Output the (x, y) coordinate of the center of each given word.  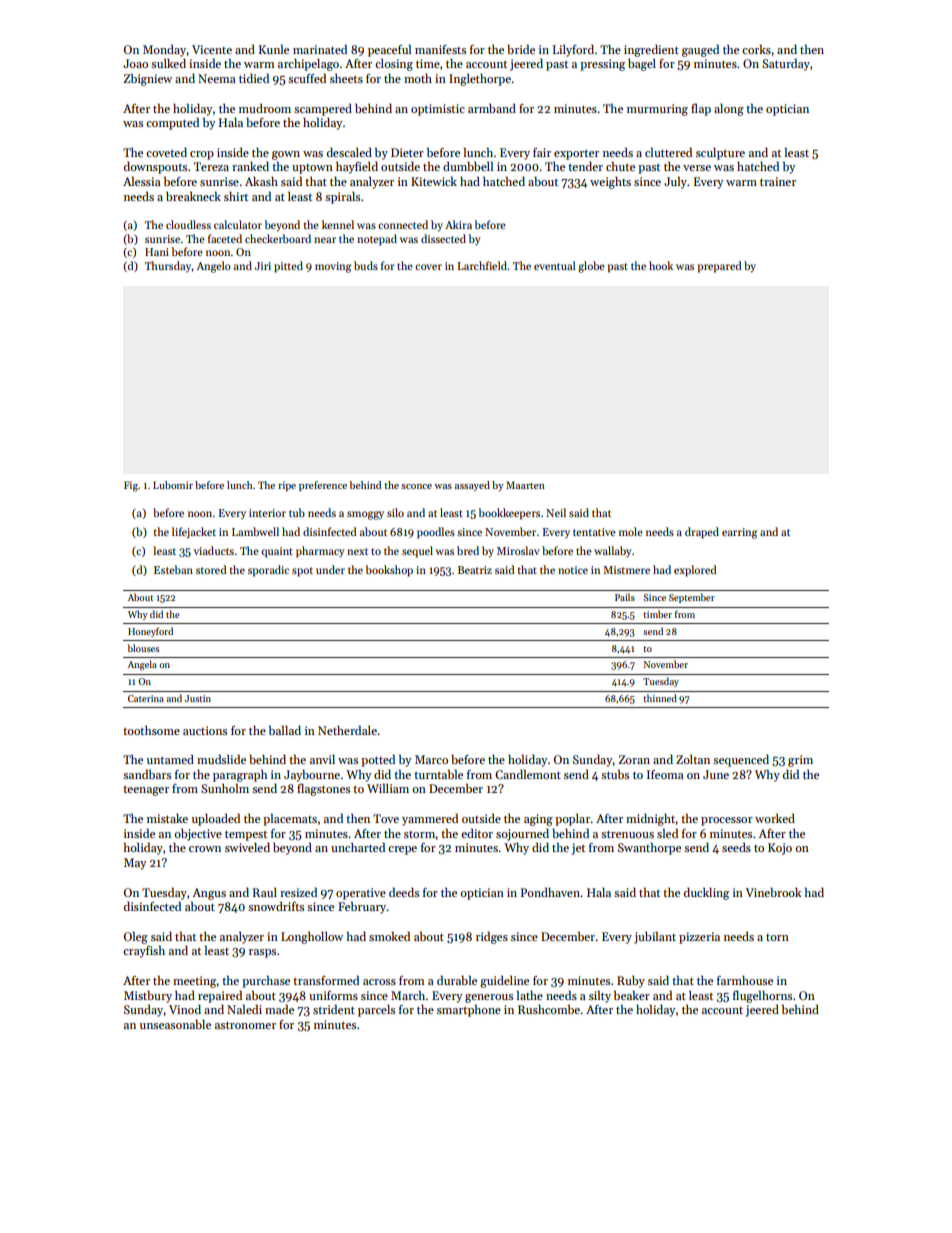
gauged (700, 50)
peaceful (389, 50)
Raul (265, 892)
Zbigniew (148, 79)
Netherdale (347, 730)
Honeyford (150, 632)
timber (657, 614)
